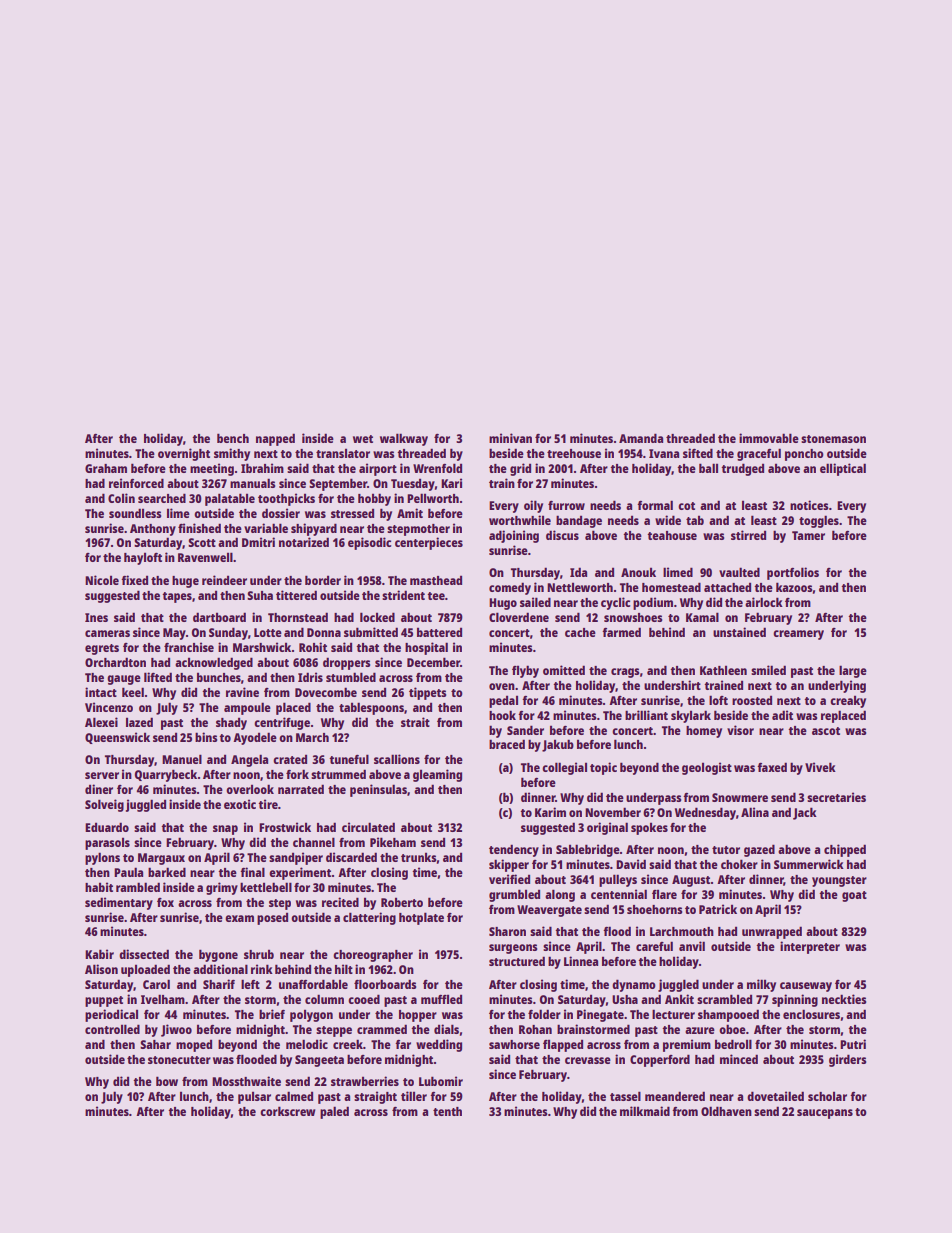  I want to click on Ines, so click(96, 617).
